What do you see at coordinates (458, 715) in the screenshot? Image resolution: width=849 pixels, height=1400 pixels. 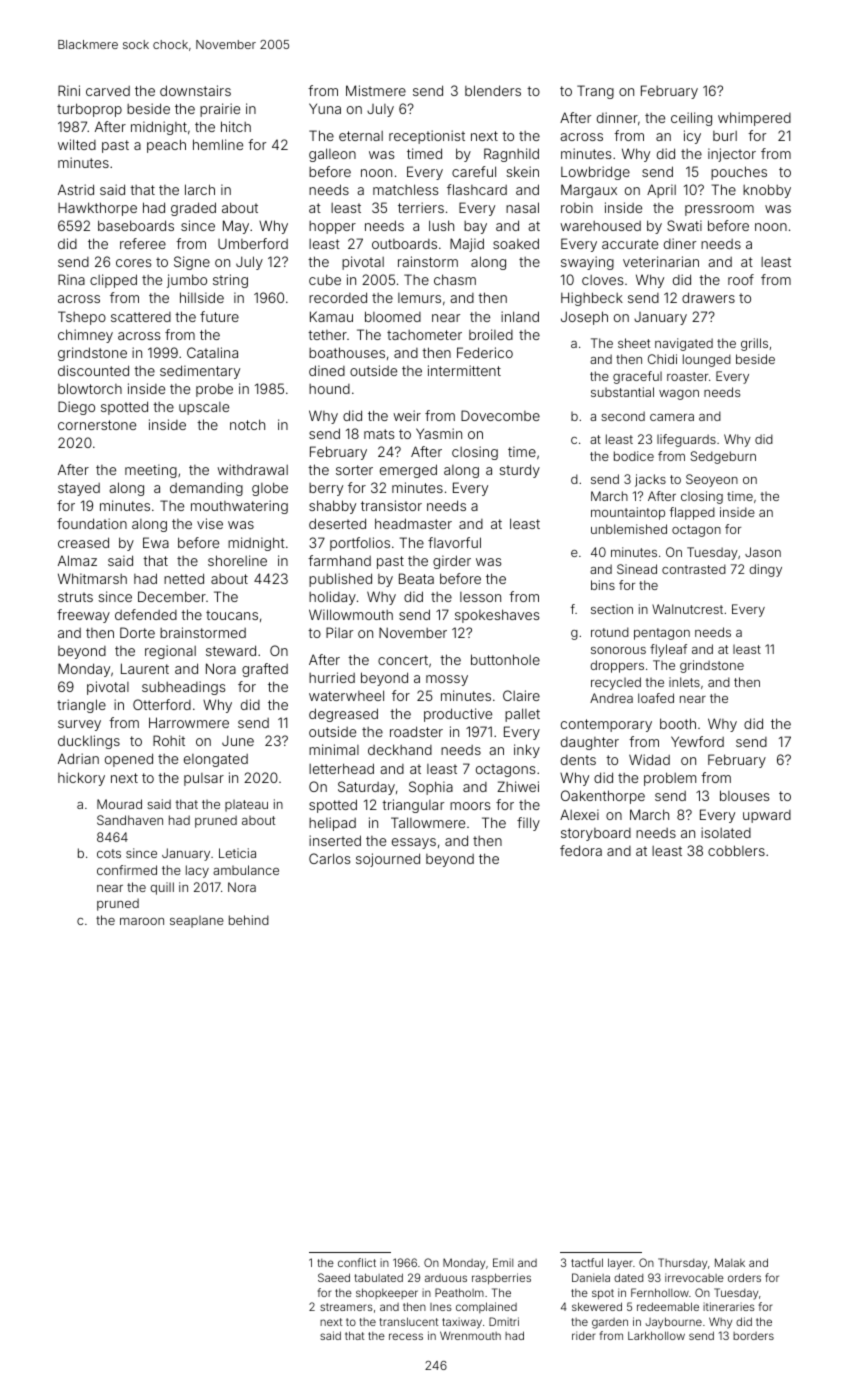 I see `productive` at bounding box center [458, 715].
